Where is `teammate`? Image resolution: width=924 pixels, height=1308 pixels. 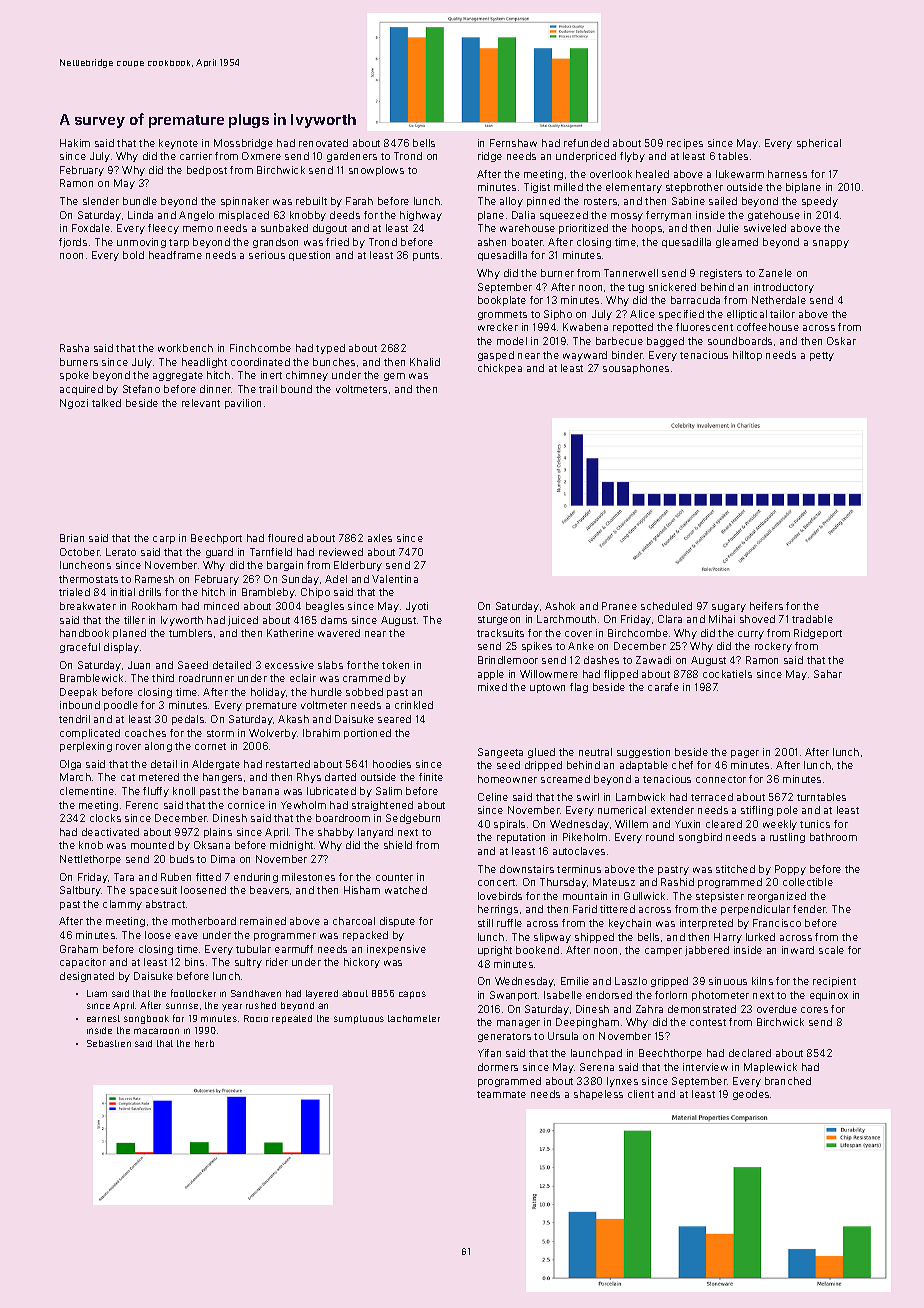
teammate is located at coordinates (501, 1094).
